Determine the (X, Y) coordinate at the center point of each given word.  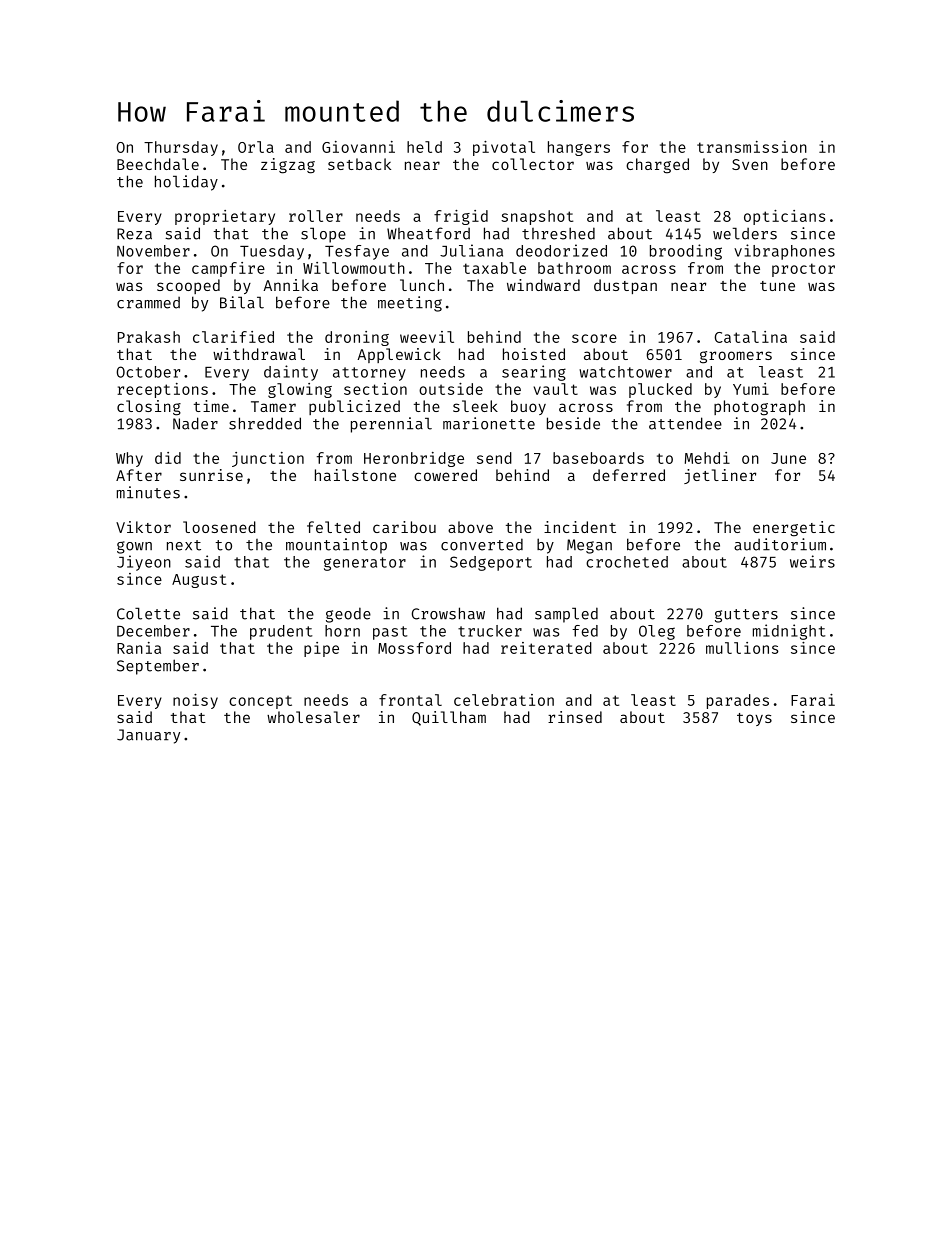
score (594, 338)
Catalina (751, 337)
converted (482, 544)
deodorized (561, 250)
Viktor (143, 527)
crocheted (627, 562)
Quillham (449, 718)
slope (323, 235)
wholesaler (313, 717)
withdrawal (259, 354)
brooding (686, 252)
